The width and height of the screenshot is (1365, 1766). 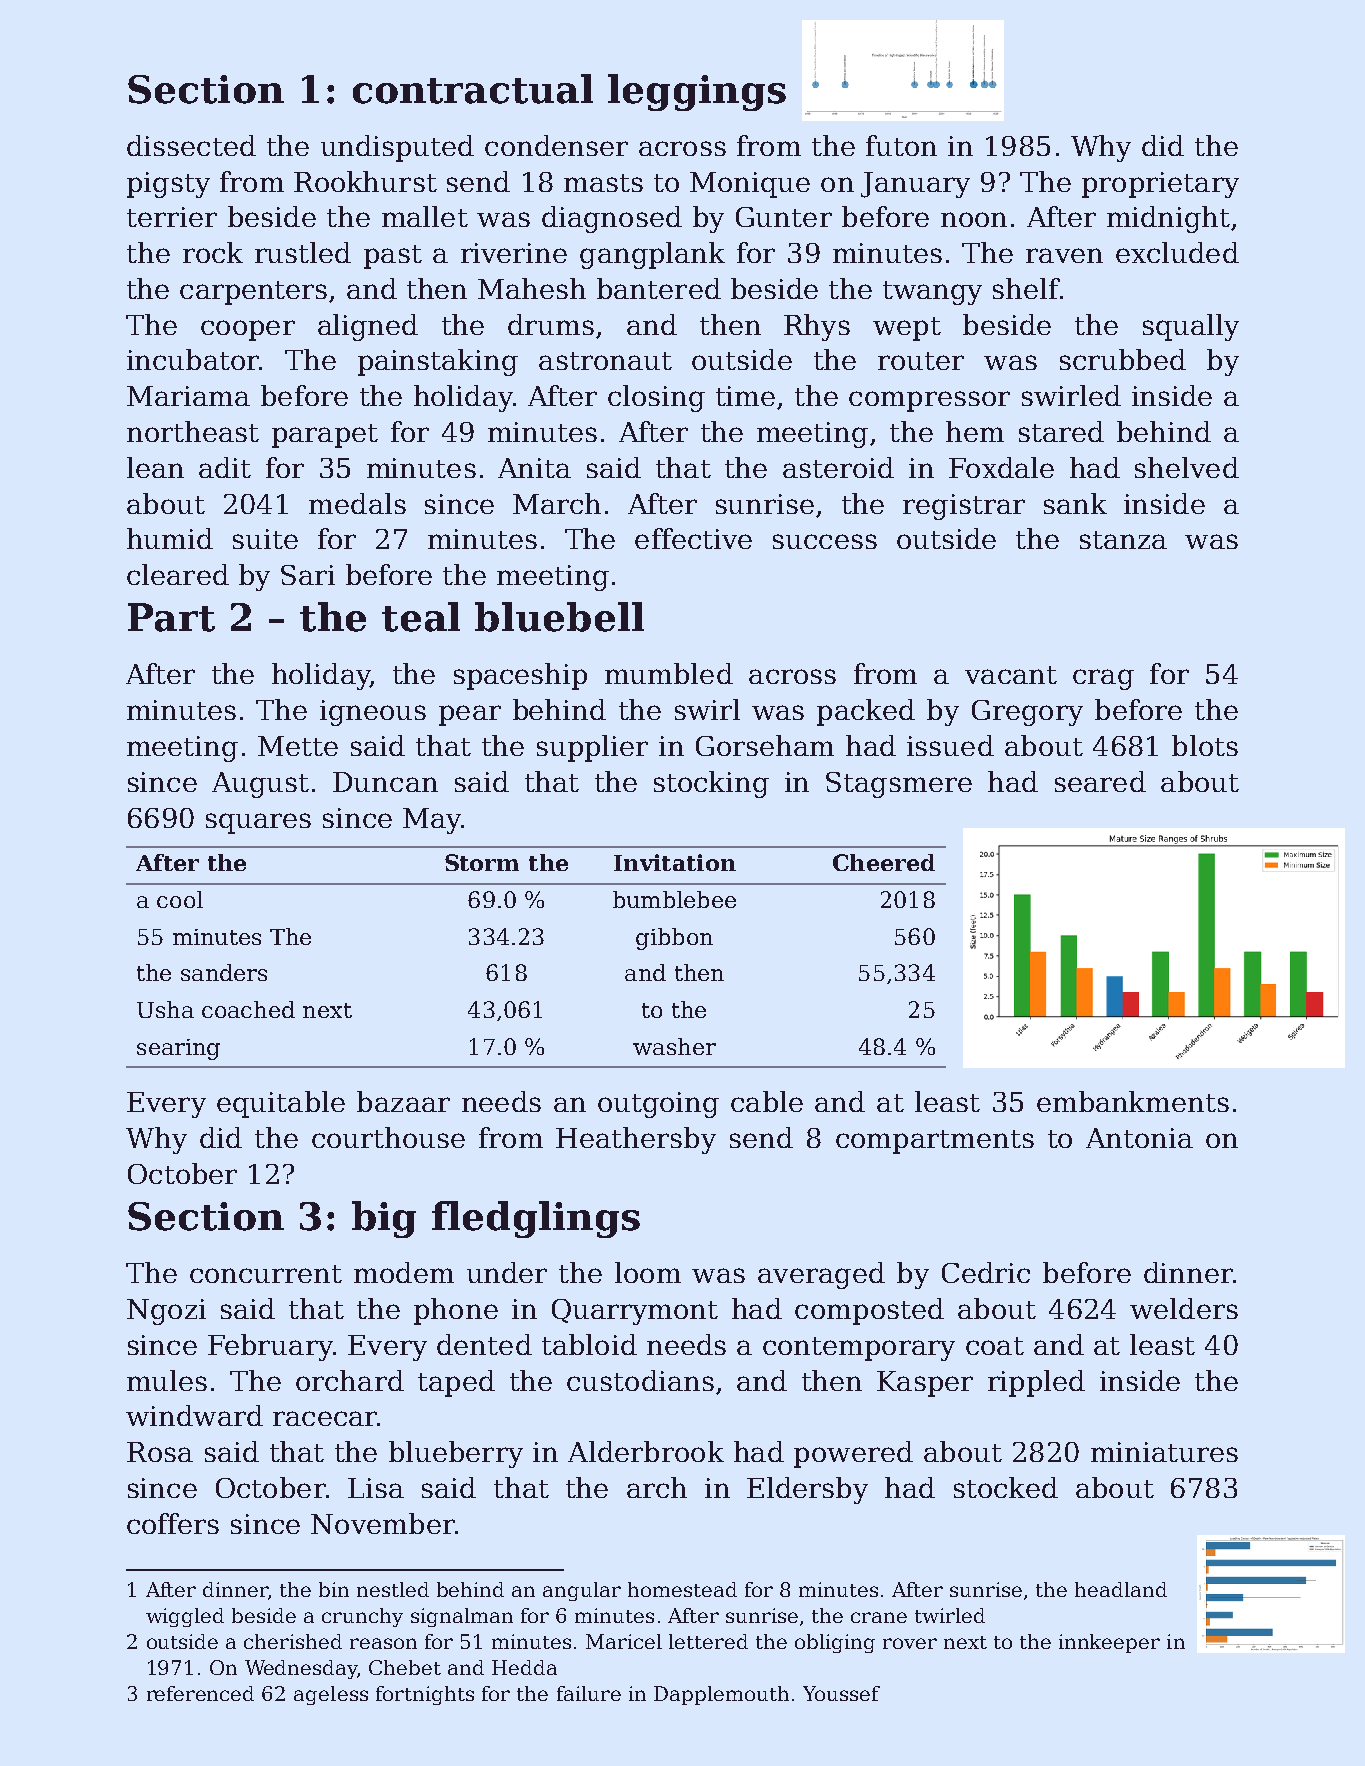 What do you see at coordinates (258, 823) in the screenshot?
I see `squares` at bounding box center [258, 823].
